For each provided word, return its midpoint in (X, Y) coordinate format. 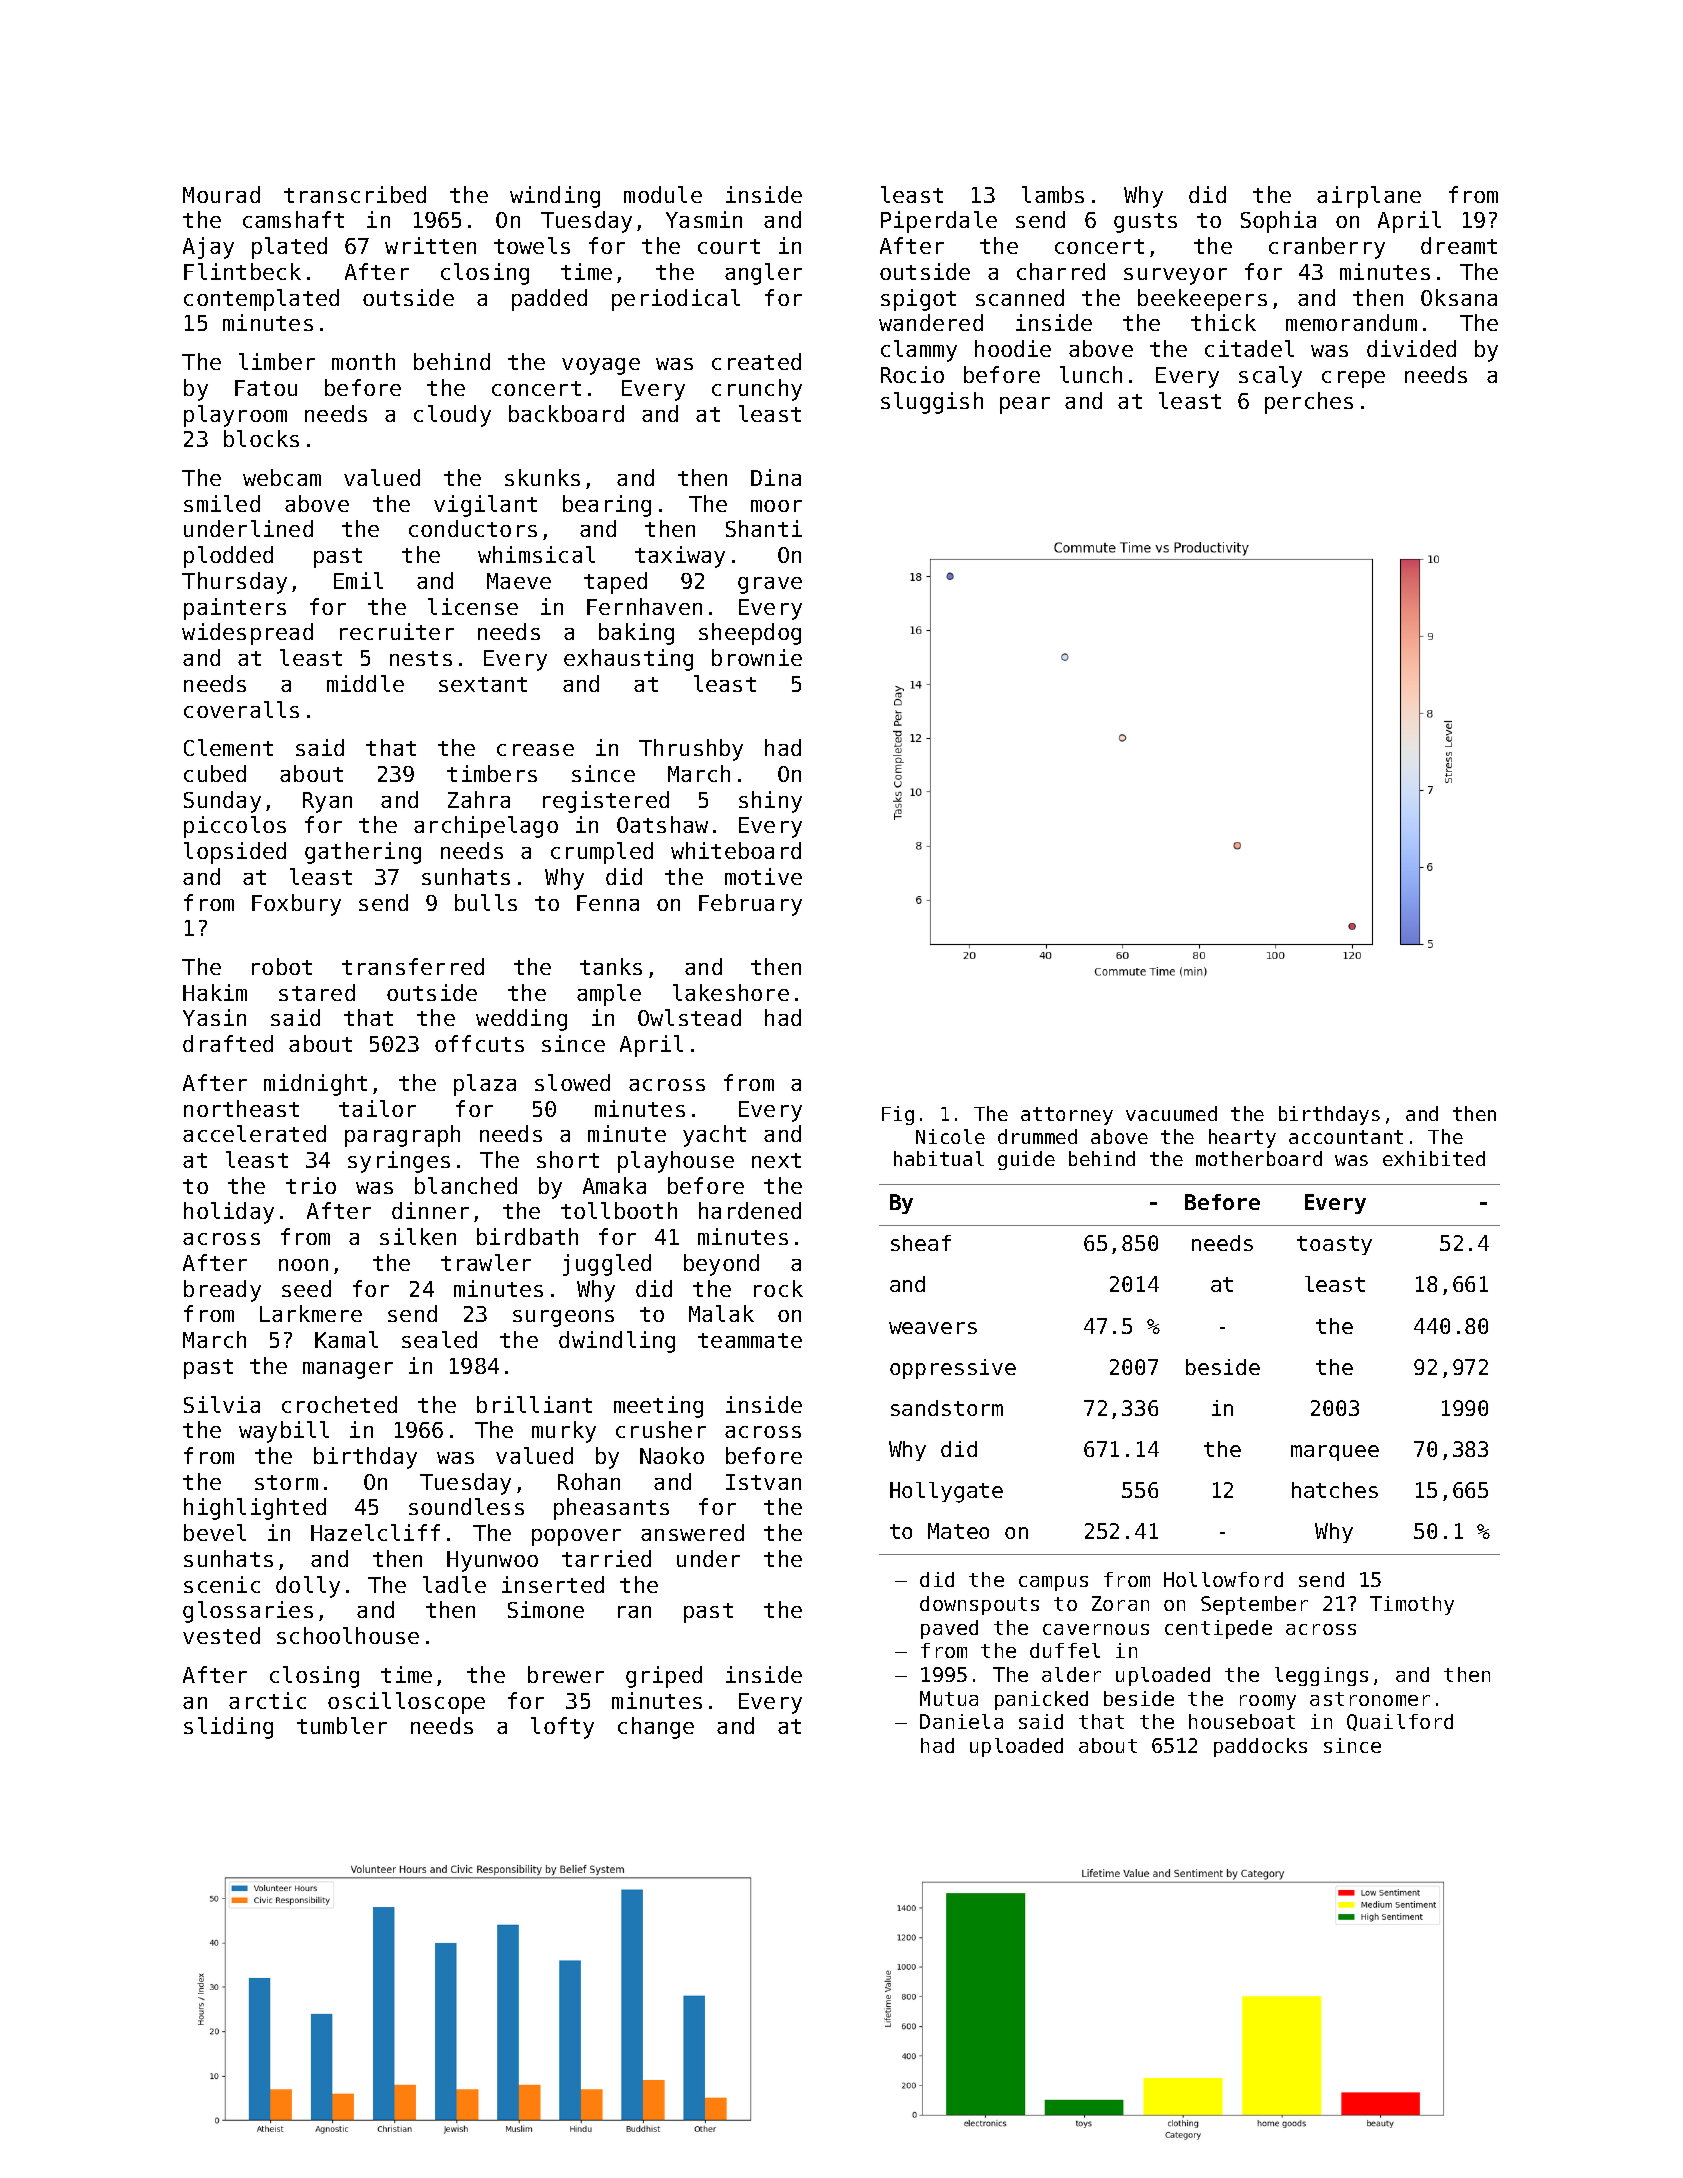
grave (770, 585)
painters (235, 609)
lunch (1091, 374)
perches (1309, 403)
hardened (750, 1210)
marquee (1335, 1453)
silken (418, 1236)
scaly (1270, 377)
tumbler (342, 1725)
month (363, 361)
